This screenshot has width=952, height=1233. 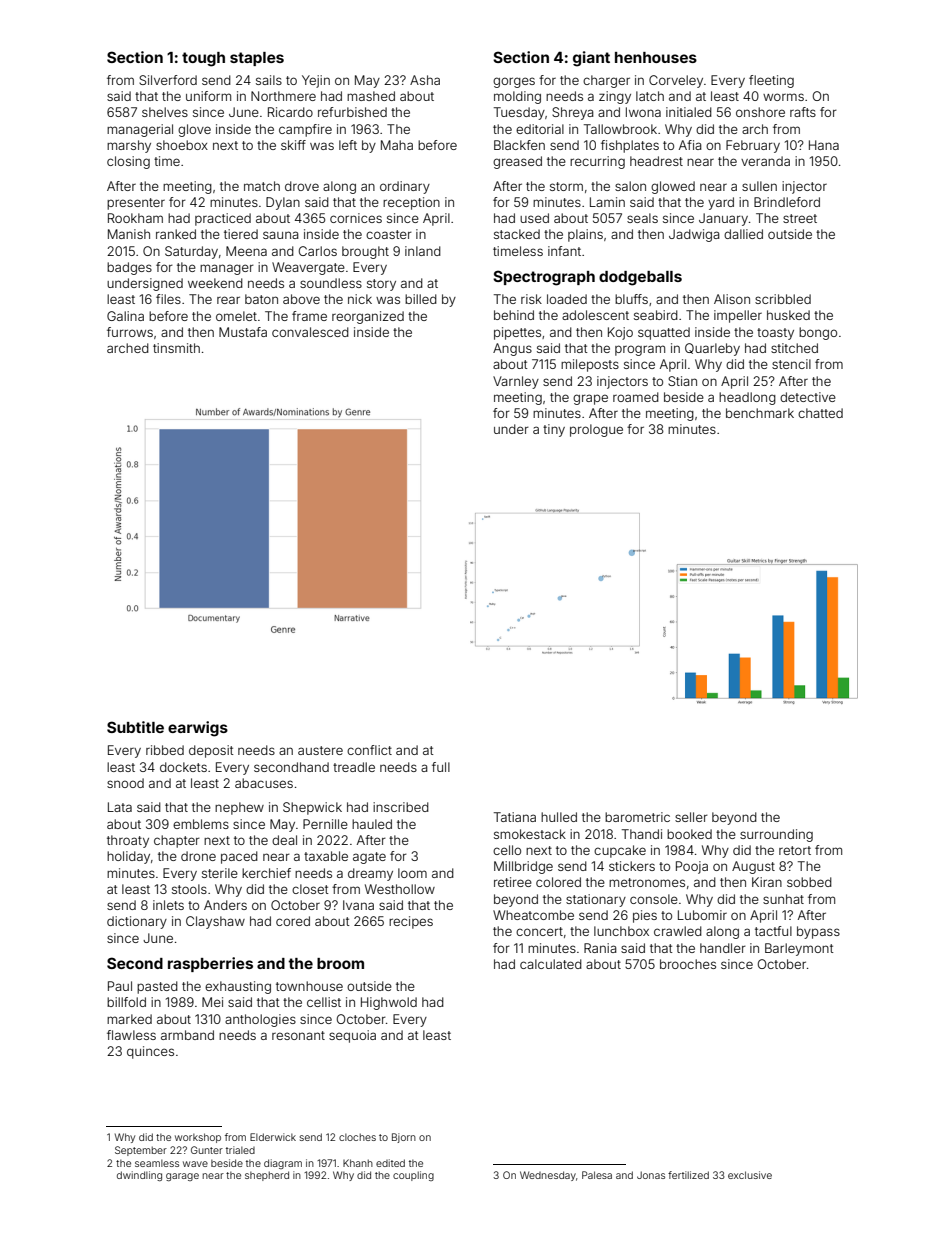 I want to click on seller, so click(x=691, y=817).
